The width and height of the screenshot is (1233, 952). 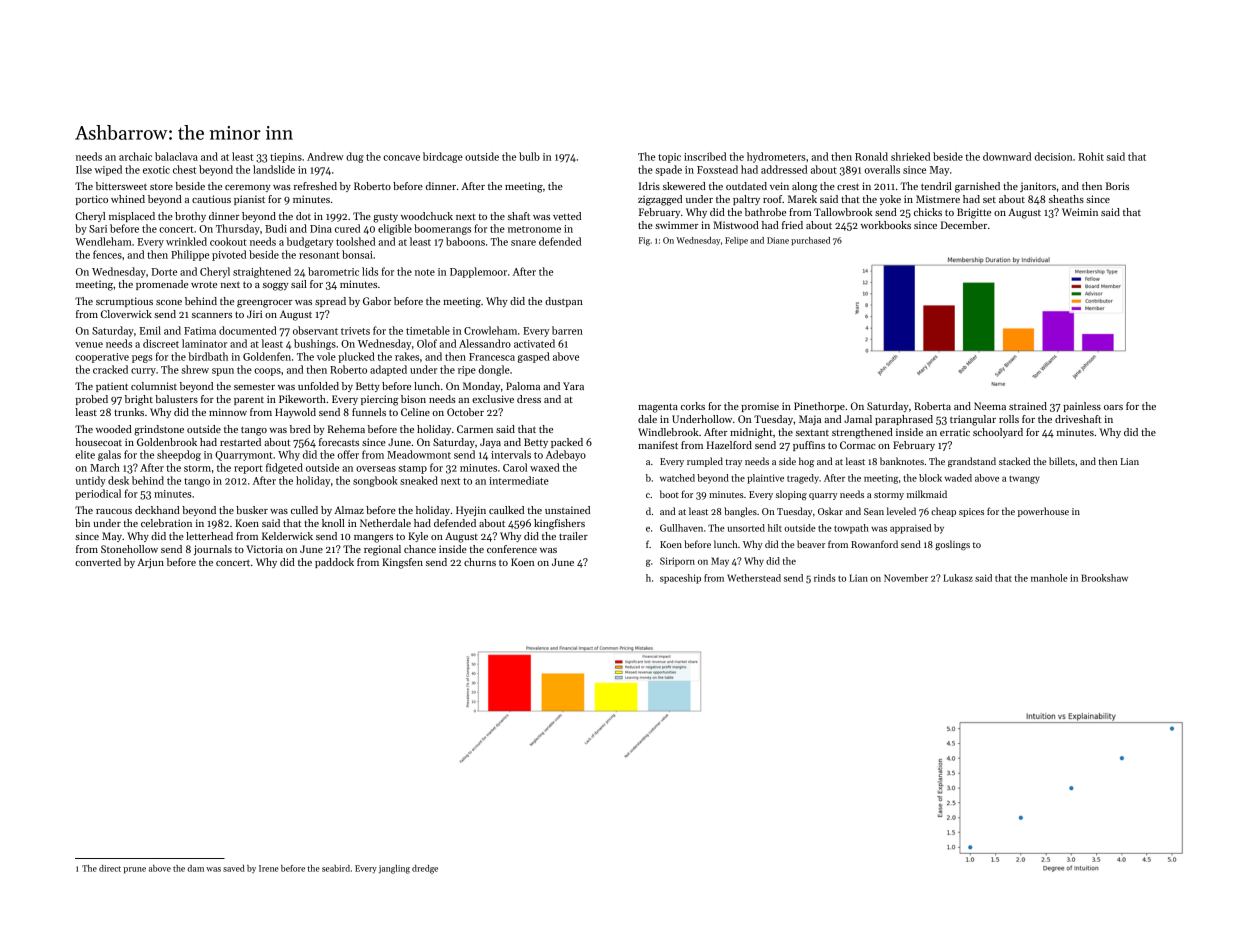 What do you see at coordinates (107, 254) in the screenshot?
I see `fences` at bounding box center [107, 254].
